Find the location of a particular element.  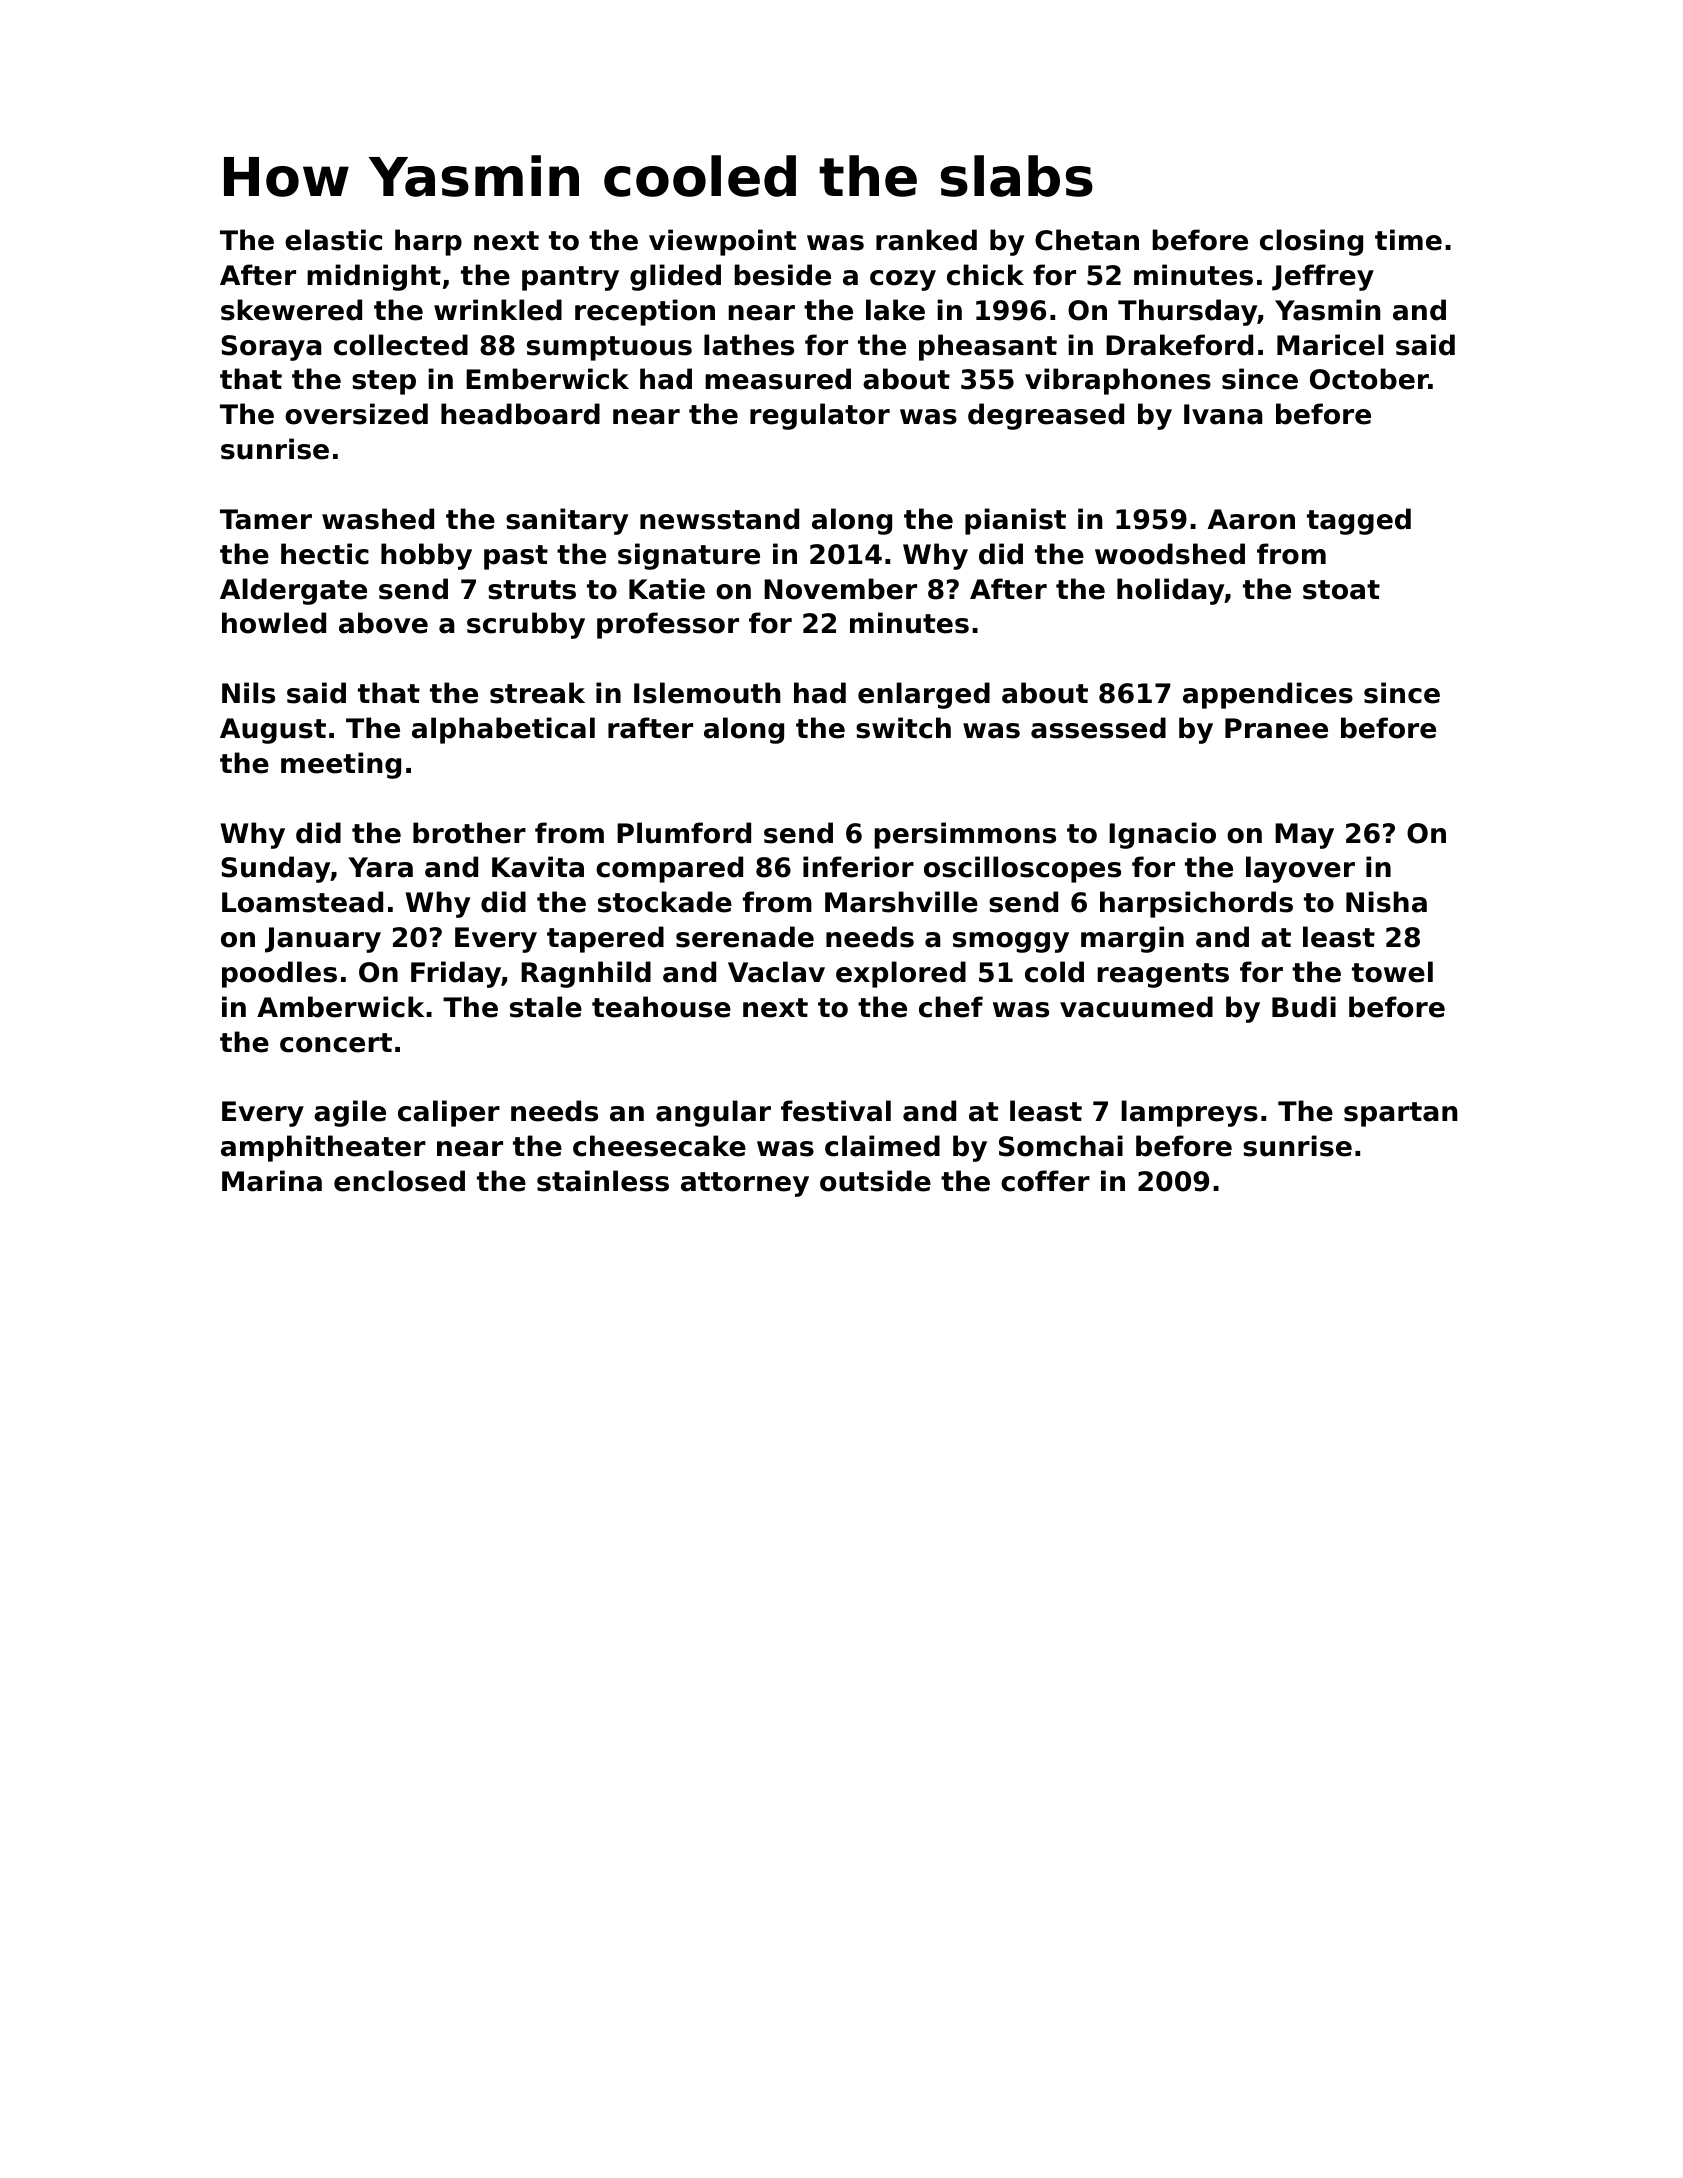

skewered is located at coordinates (291, 310).
